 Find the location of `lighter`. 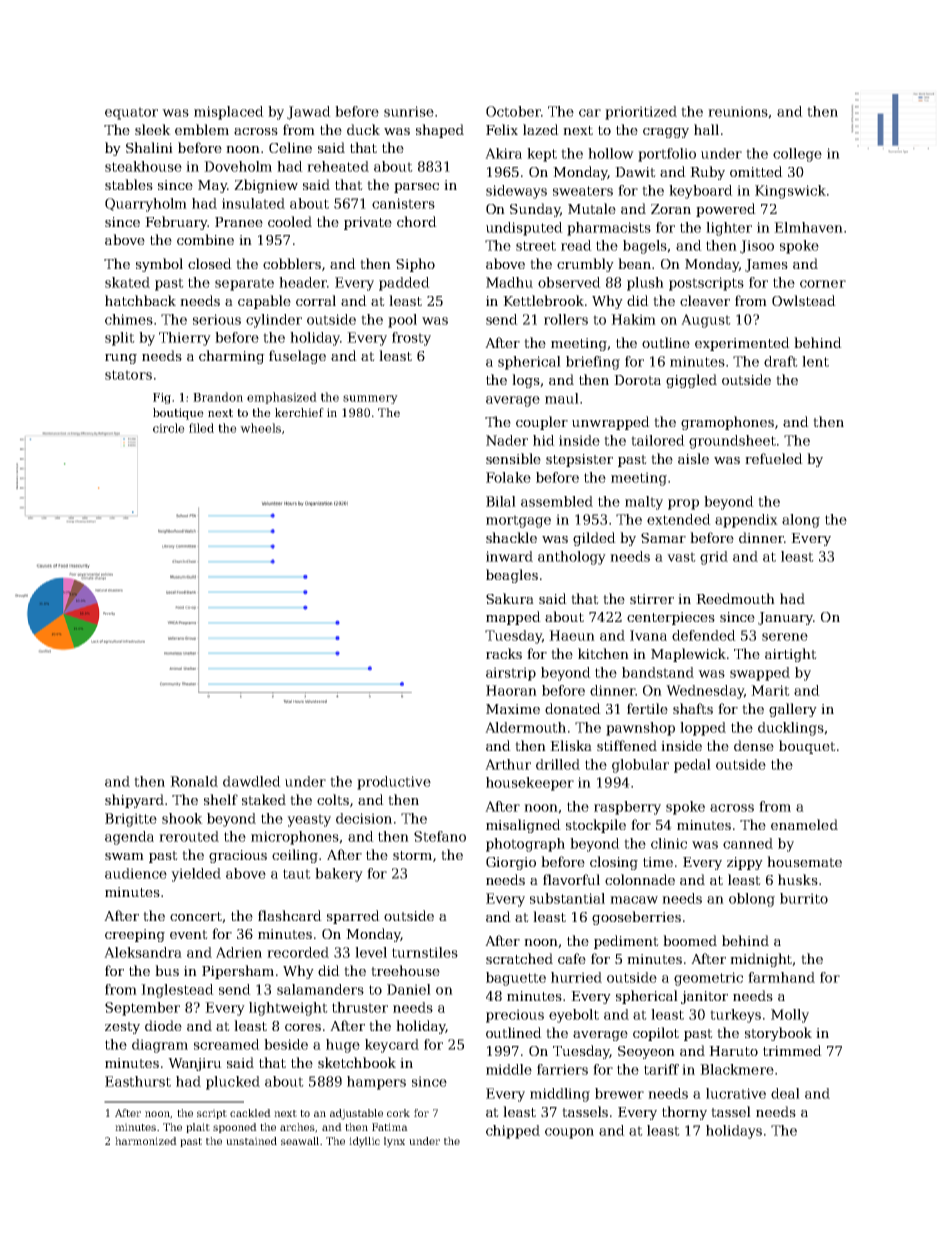

lighter is located at coordinates (729, 229).
